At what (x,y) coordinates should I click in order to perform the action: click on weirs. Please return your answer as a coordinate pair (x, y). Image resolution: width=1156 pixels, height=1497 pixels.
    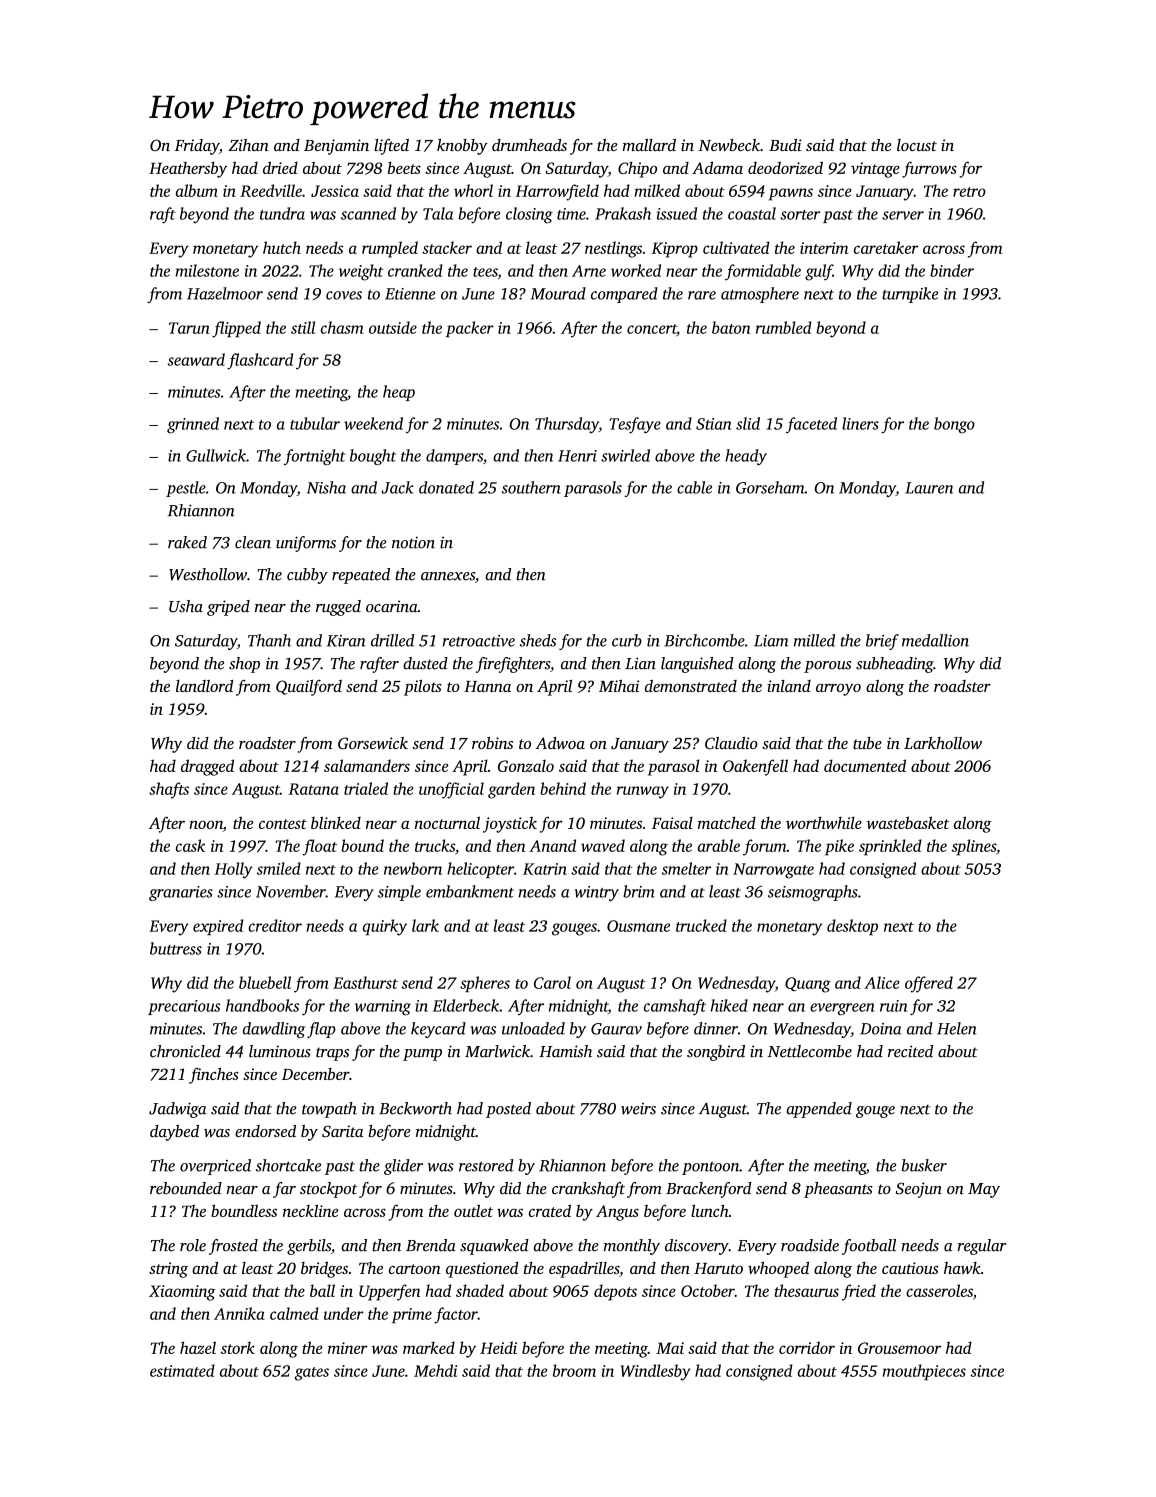
    Looking at the image, I should click on (638, 1109).
